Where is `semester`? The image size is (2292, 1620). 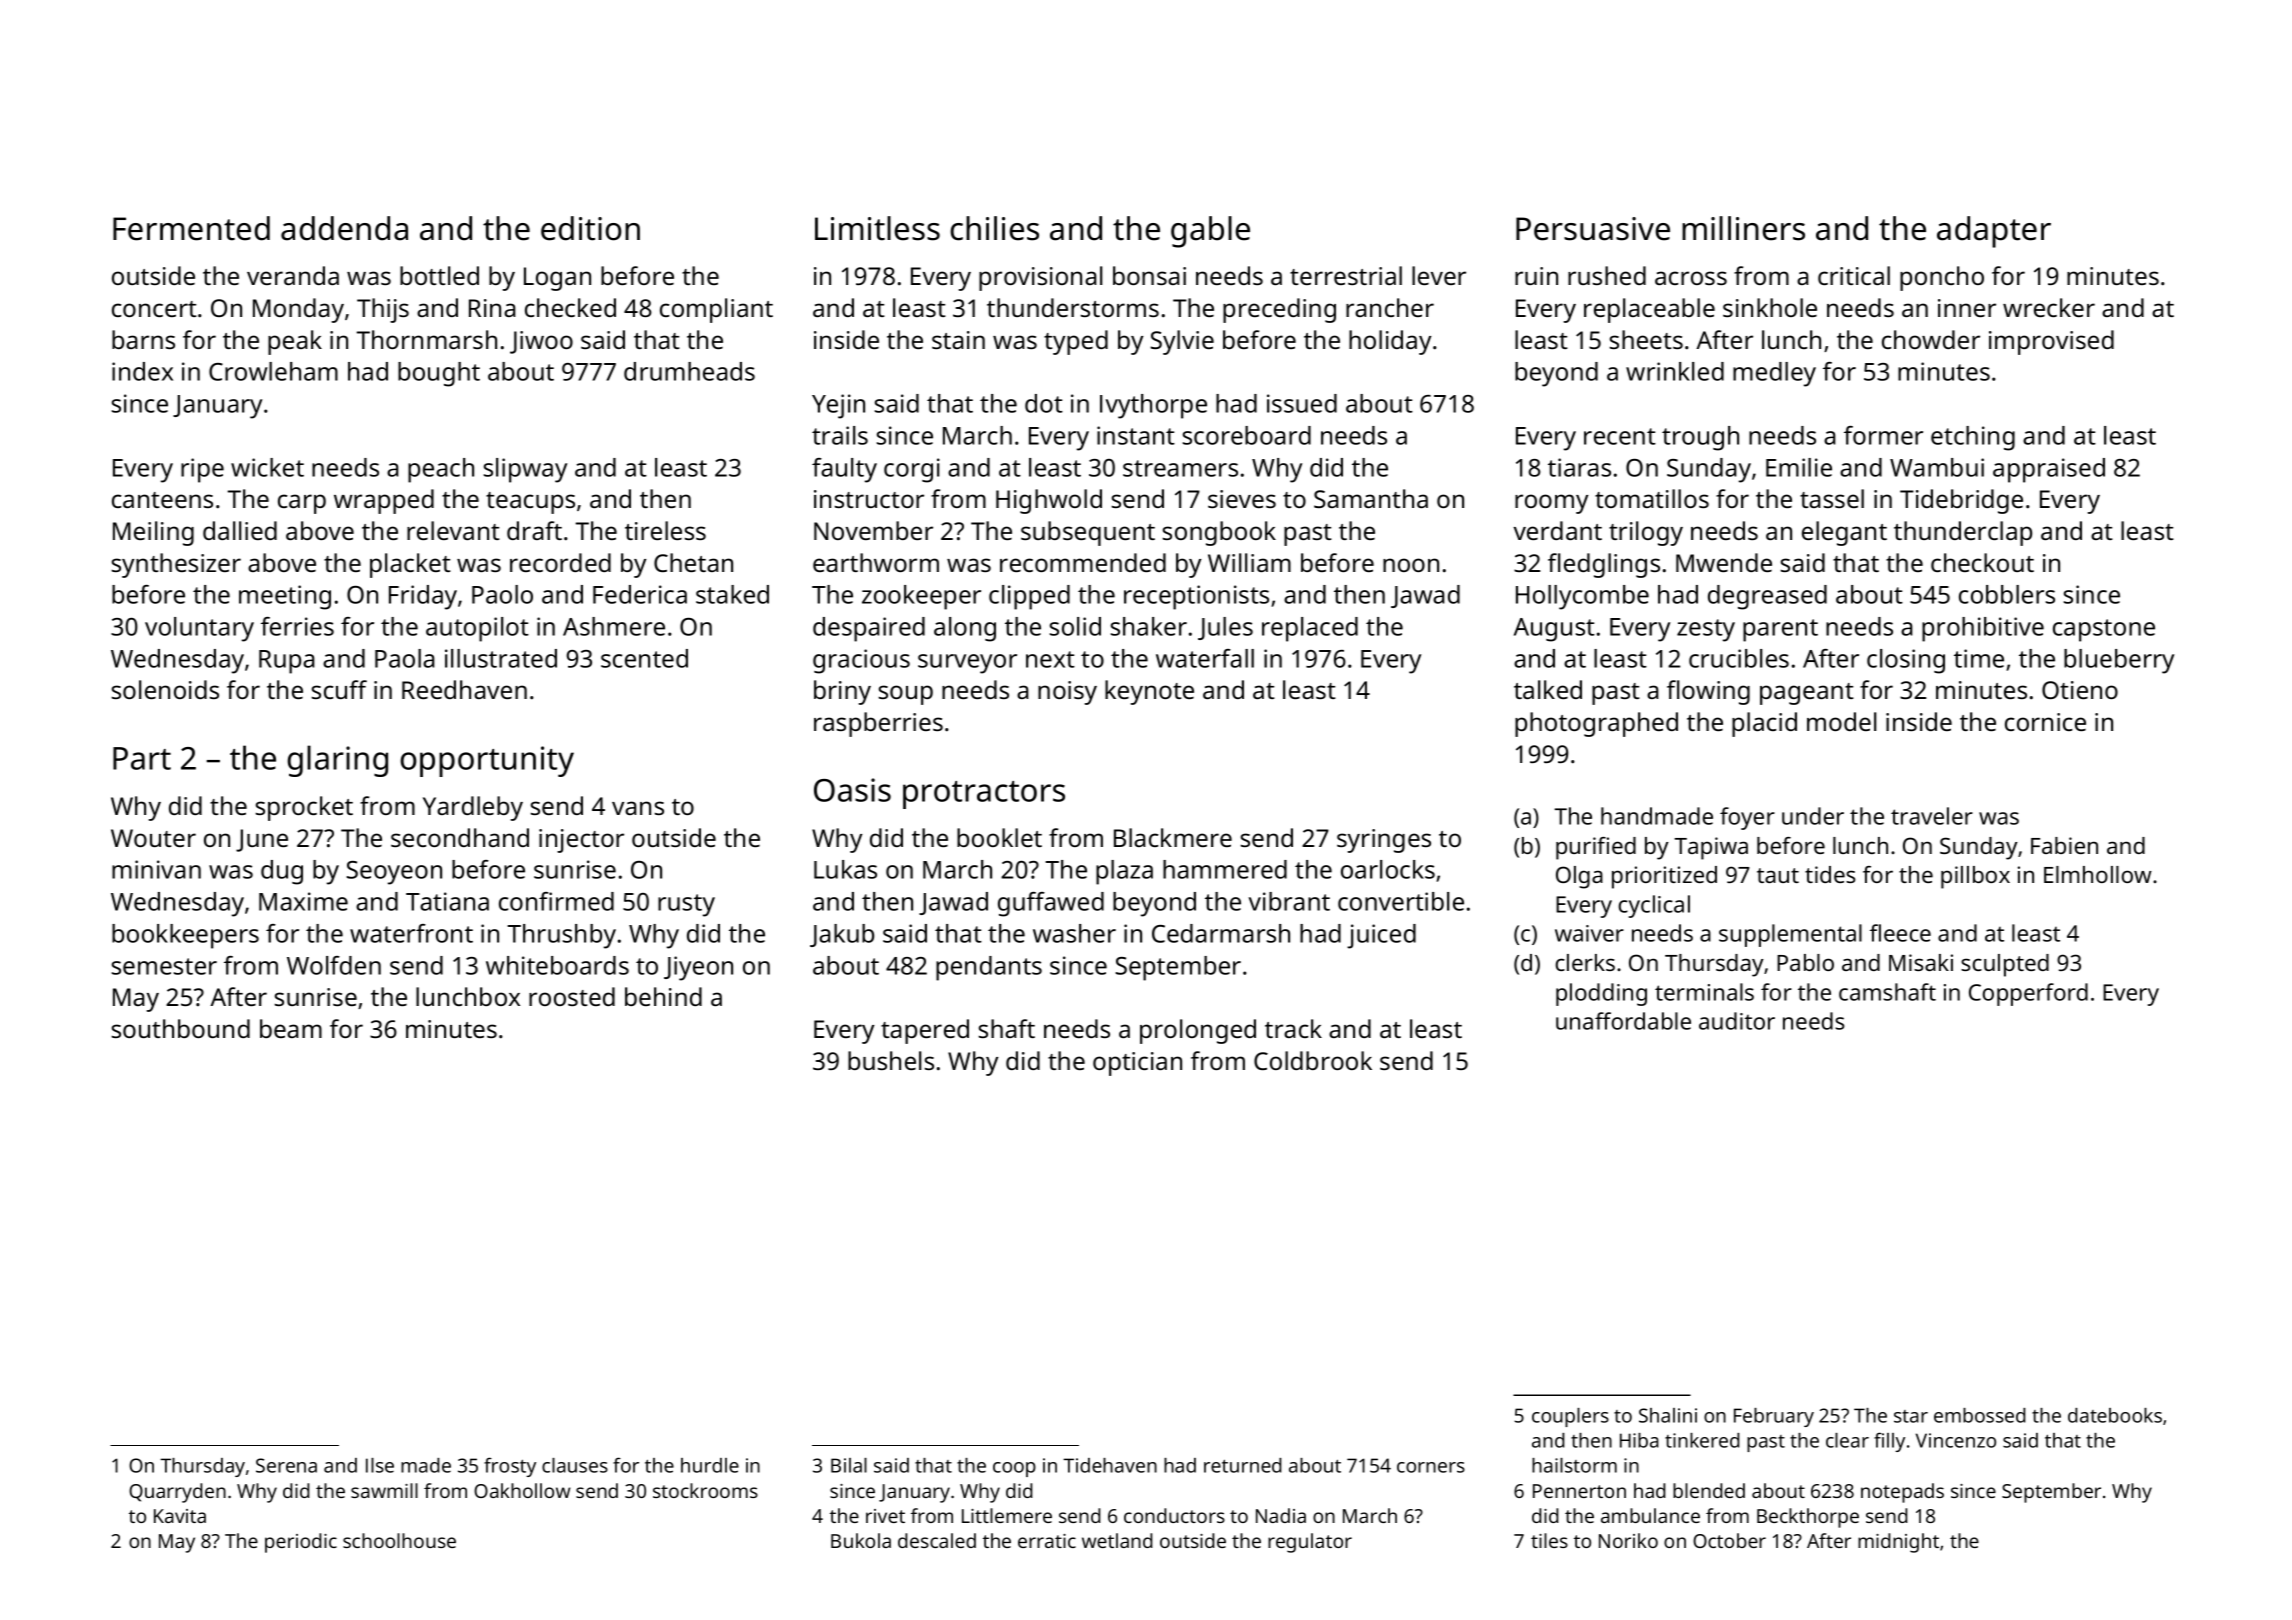 semester is located at coordinates (164, 966).
